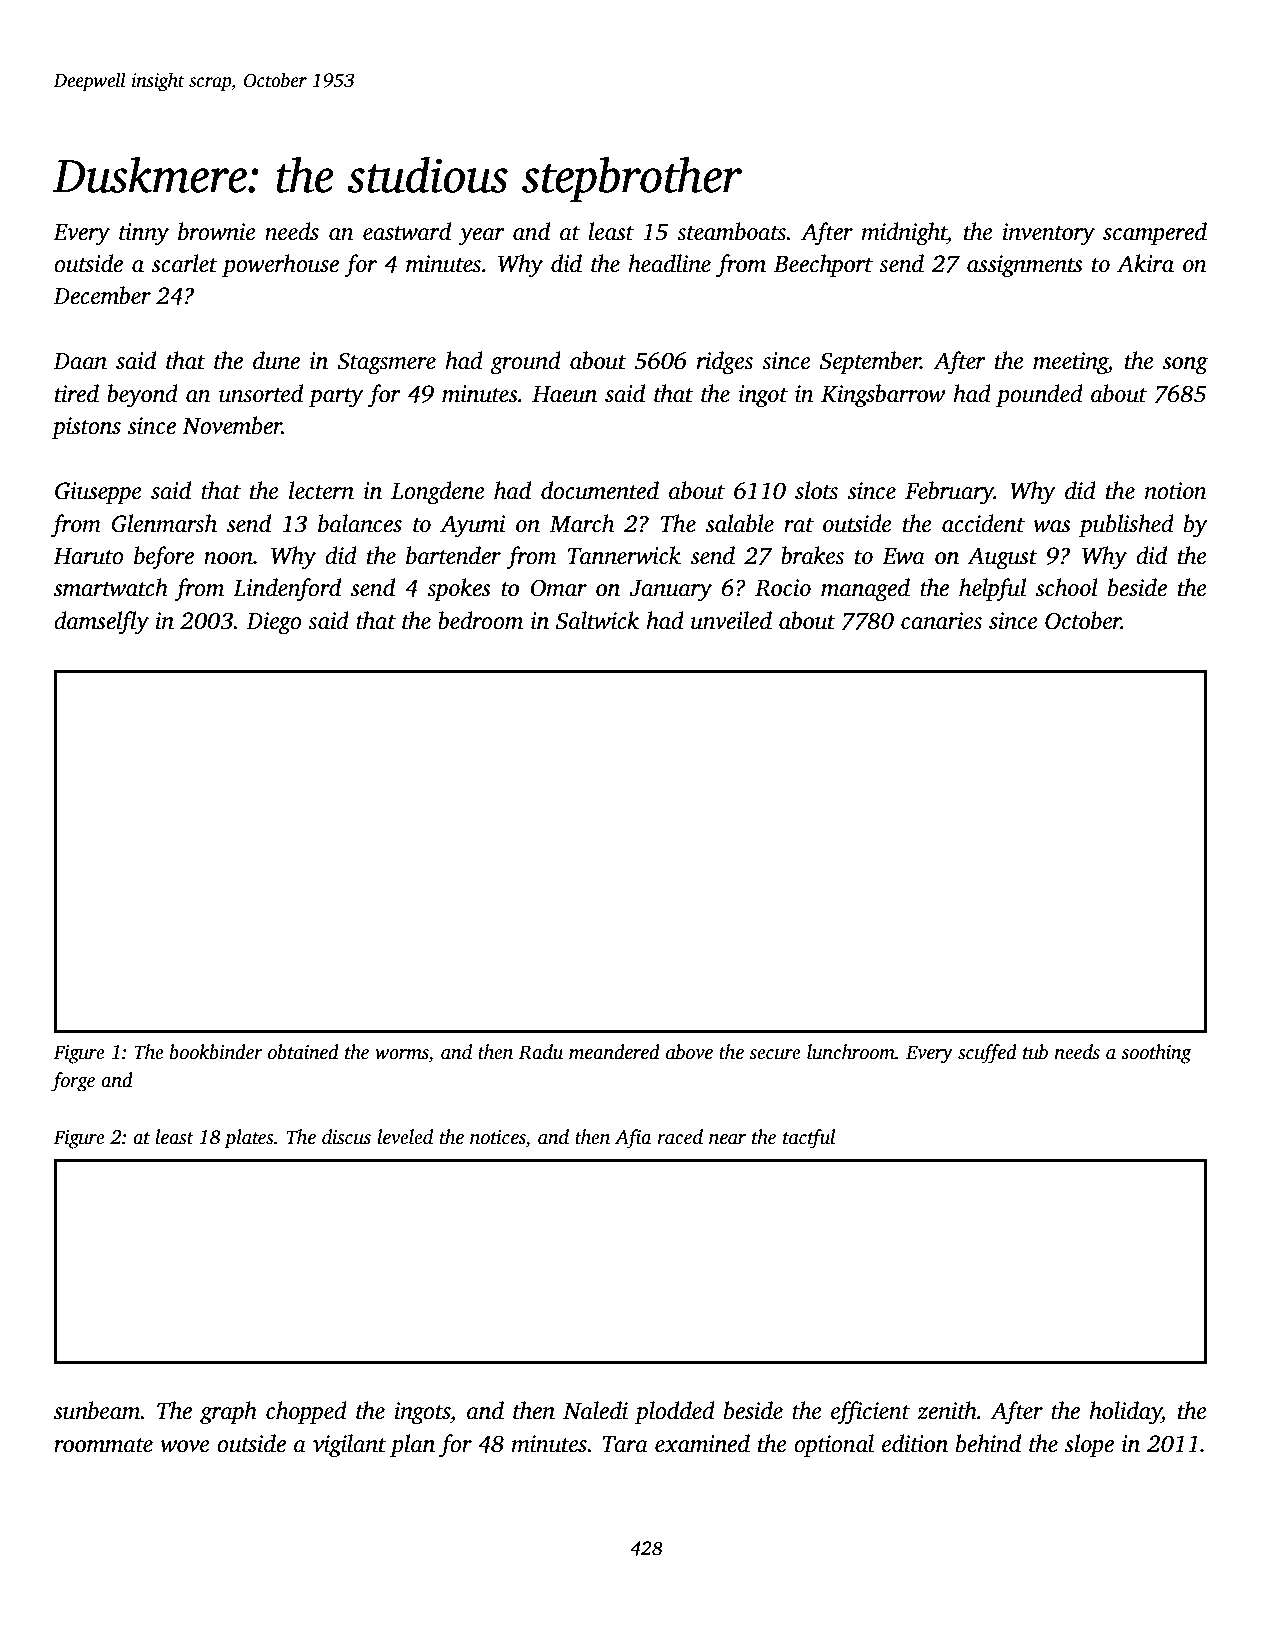  I want to click on year, so click(481, 237).
